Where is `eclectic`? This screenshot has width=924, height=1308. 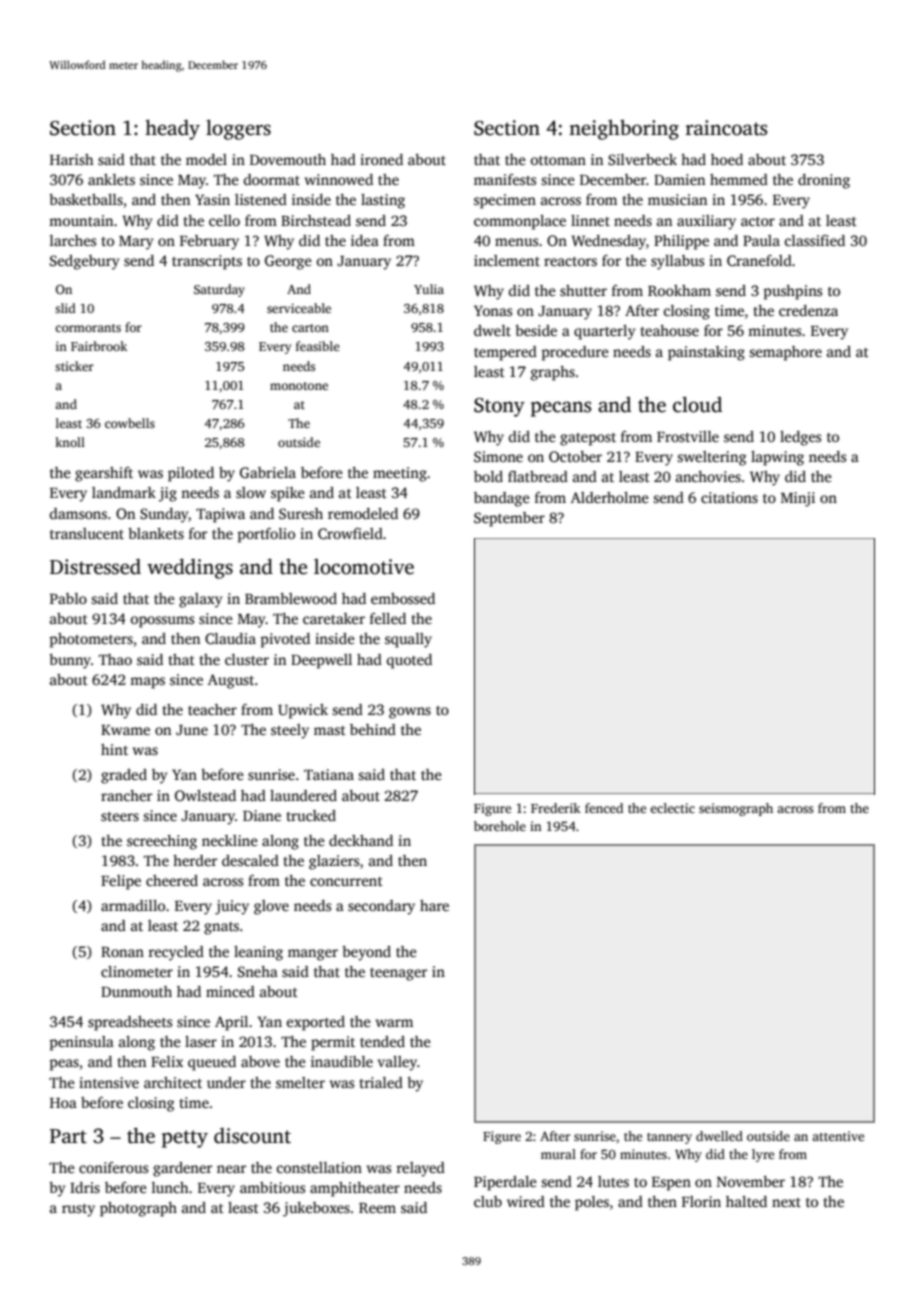 eclectic is located at coordinates (672, 808).
